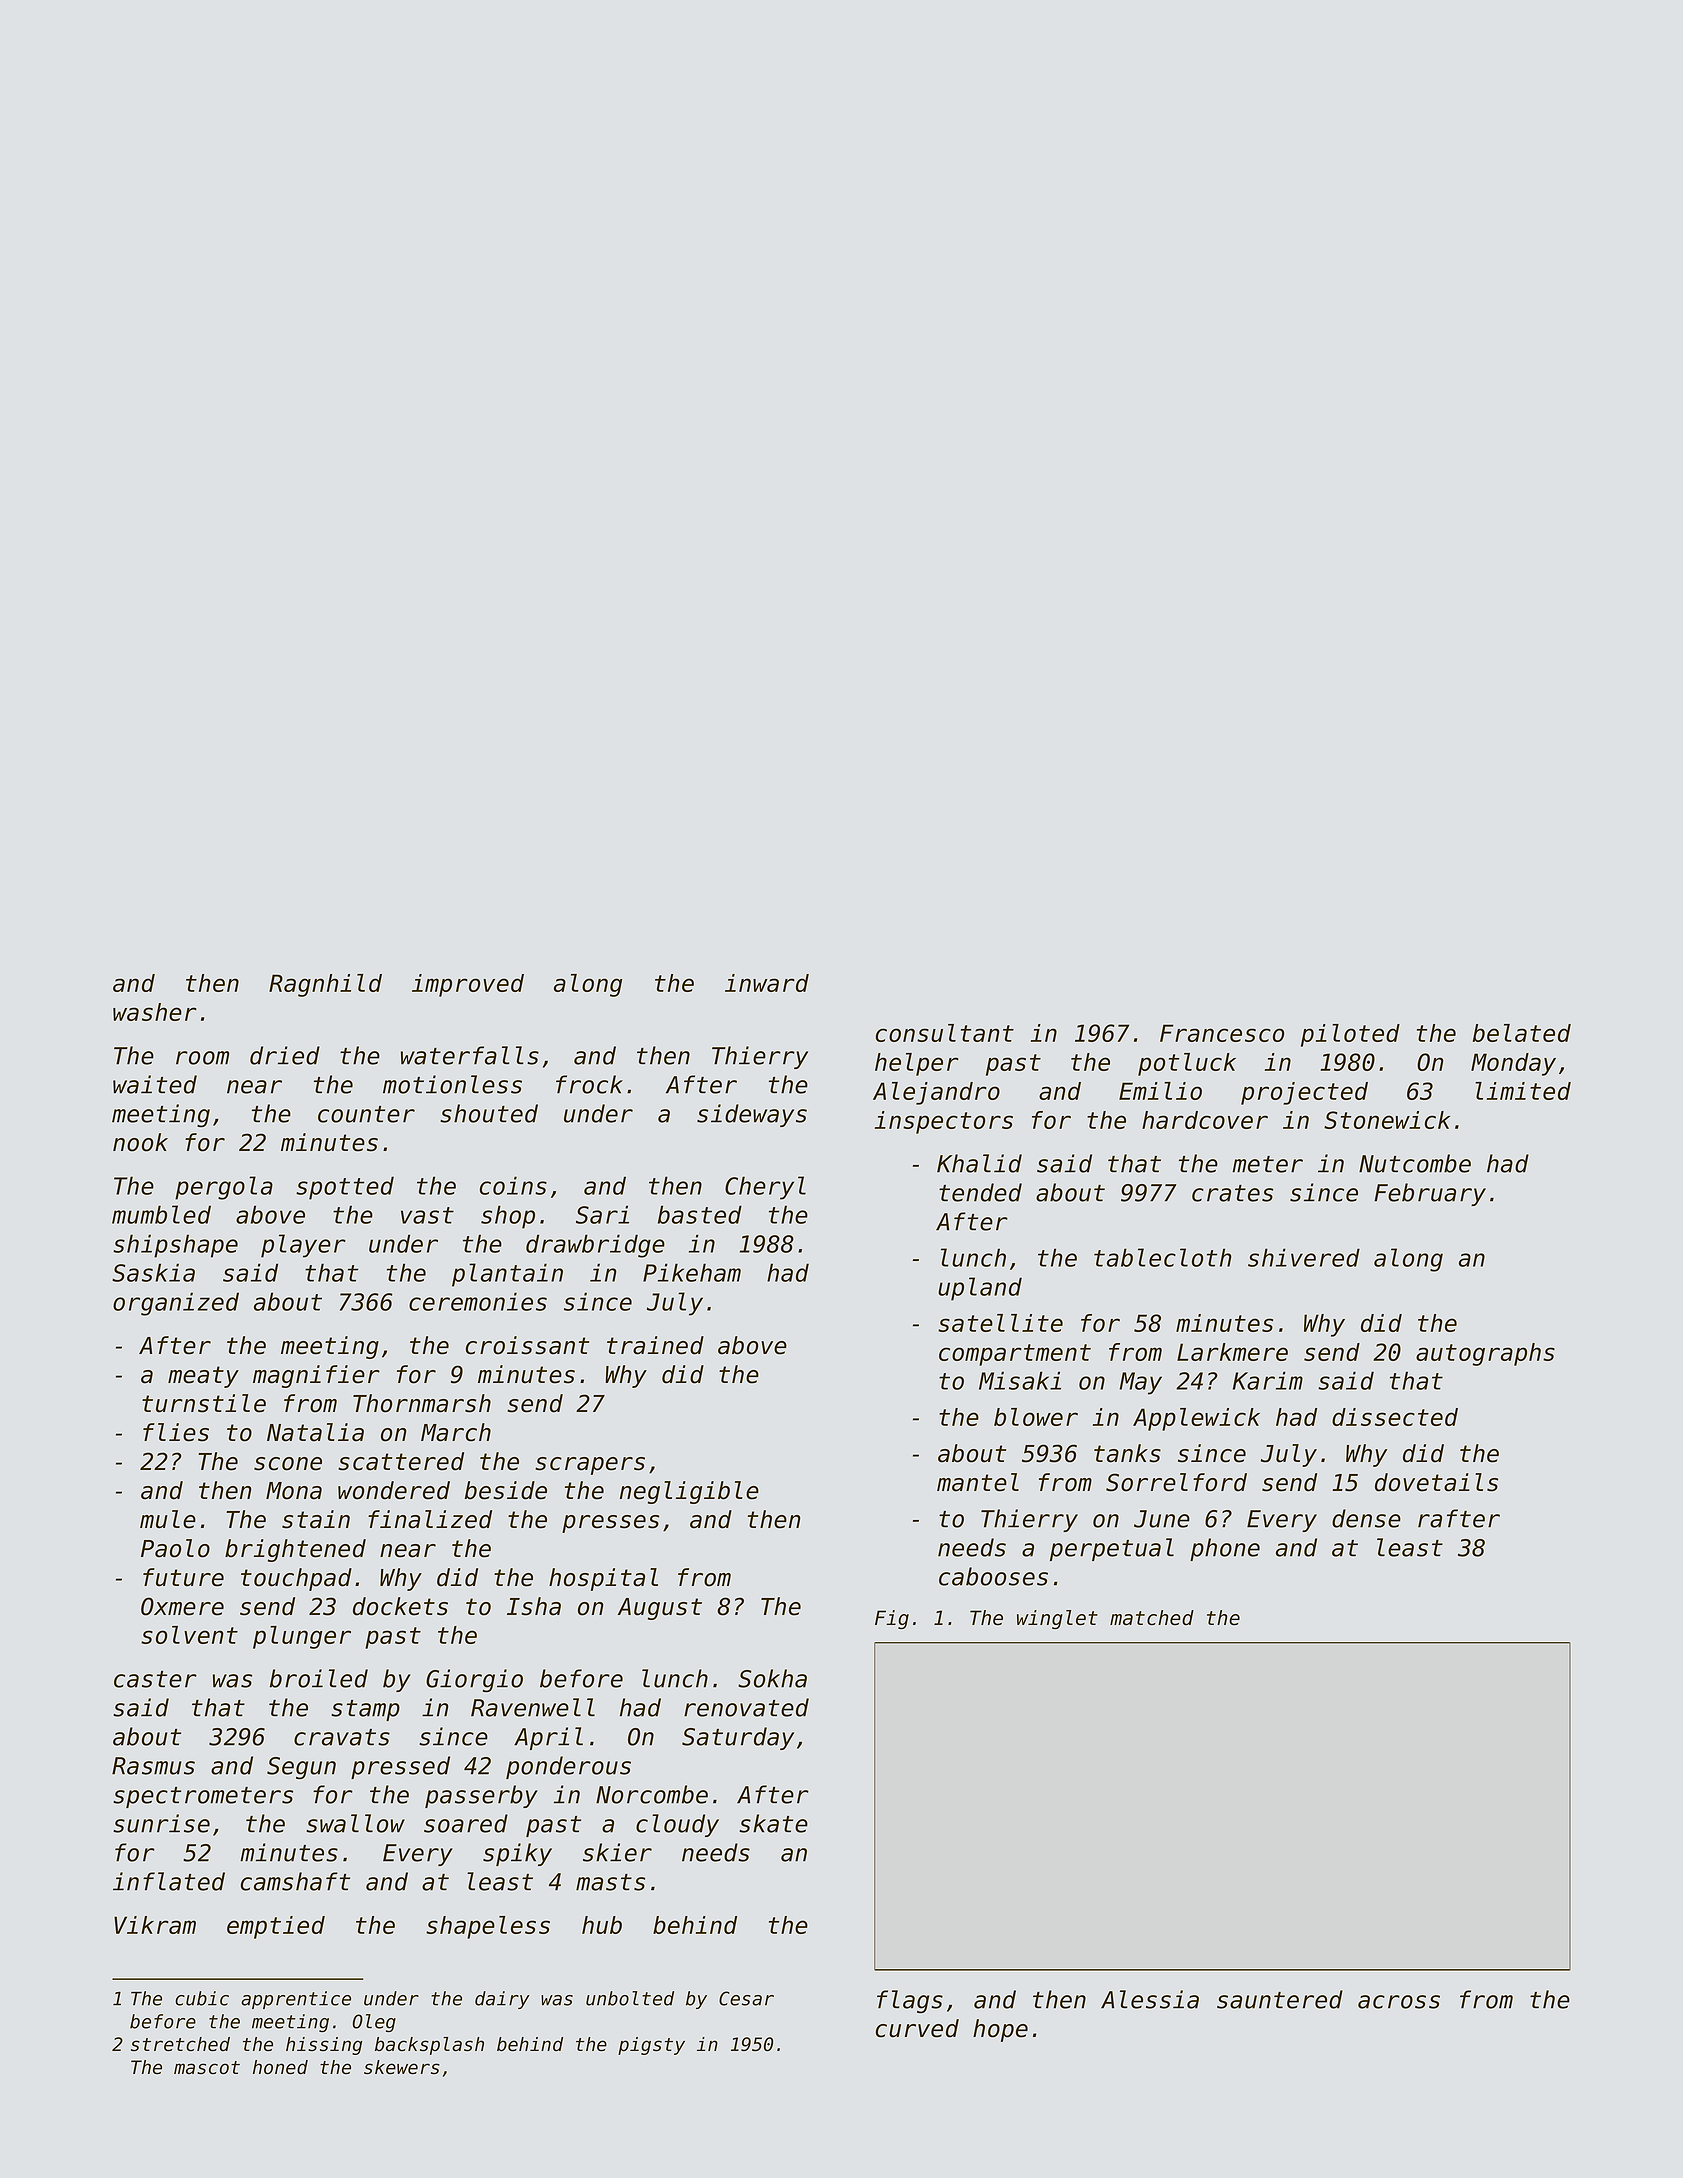 The width and height of the page is (1683, 2178). What do you see at coordinates (468, 985) in the page?
I see `improved` at bounding box center [468, 985].
